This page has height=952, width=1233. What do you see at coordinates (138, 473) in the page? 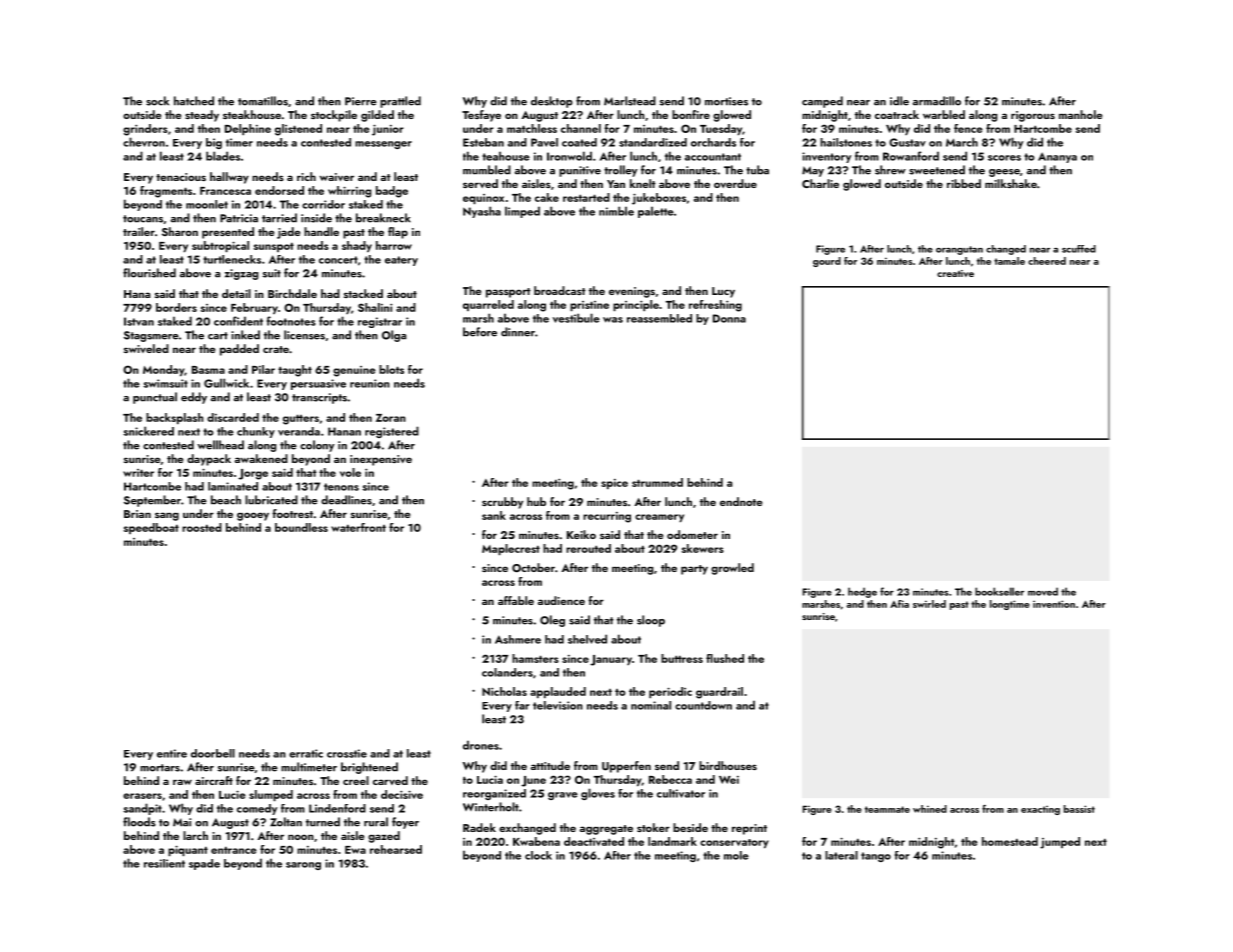
I see `writer` at bounding box center [138, 473].
